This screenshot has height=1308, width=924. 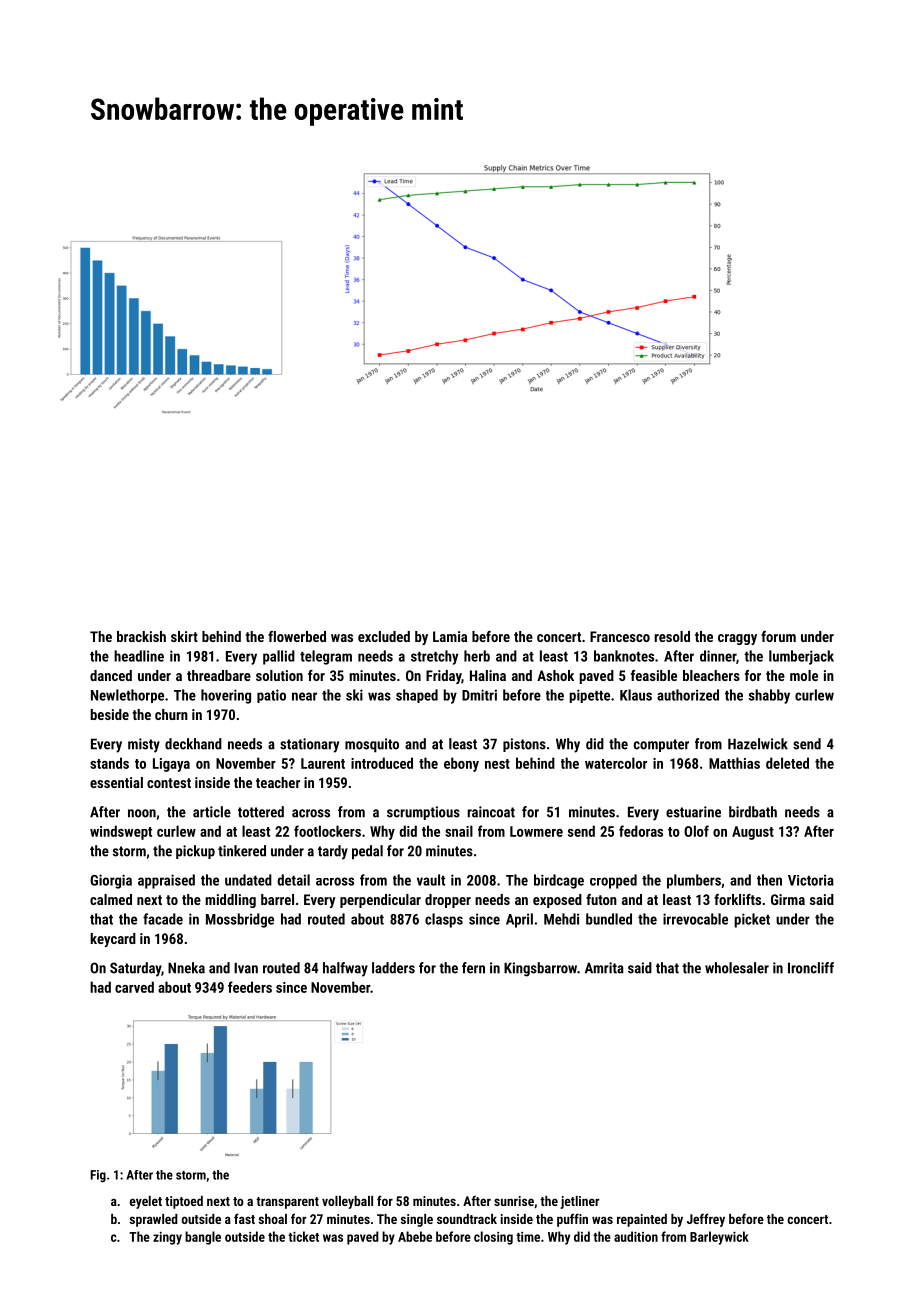 I want to click on transparent, so click(x=287, y=1203).
